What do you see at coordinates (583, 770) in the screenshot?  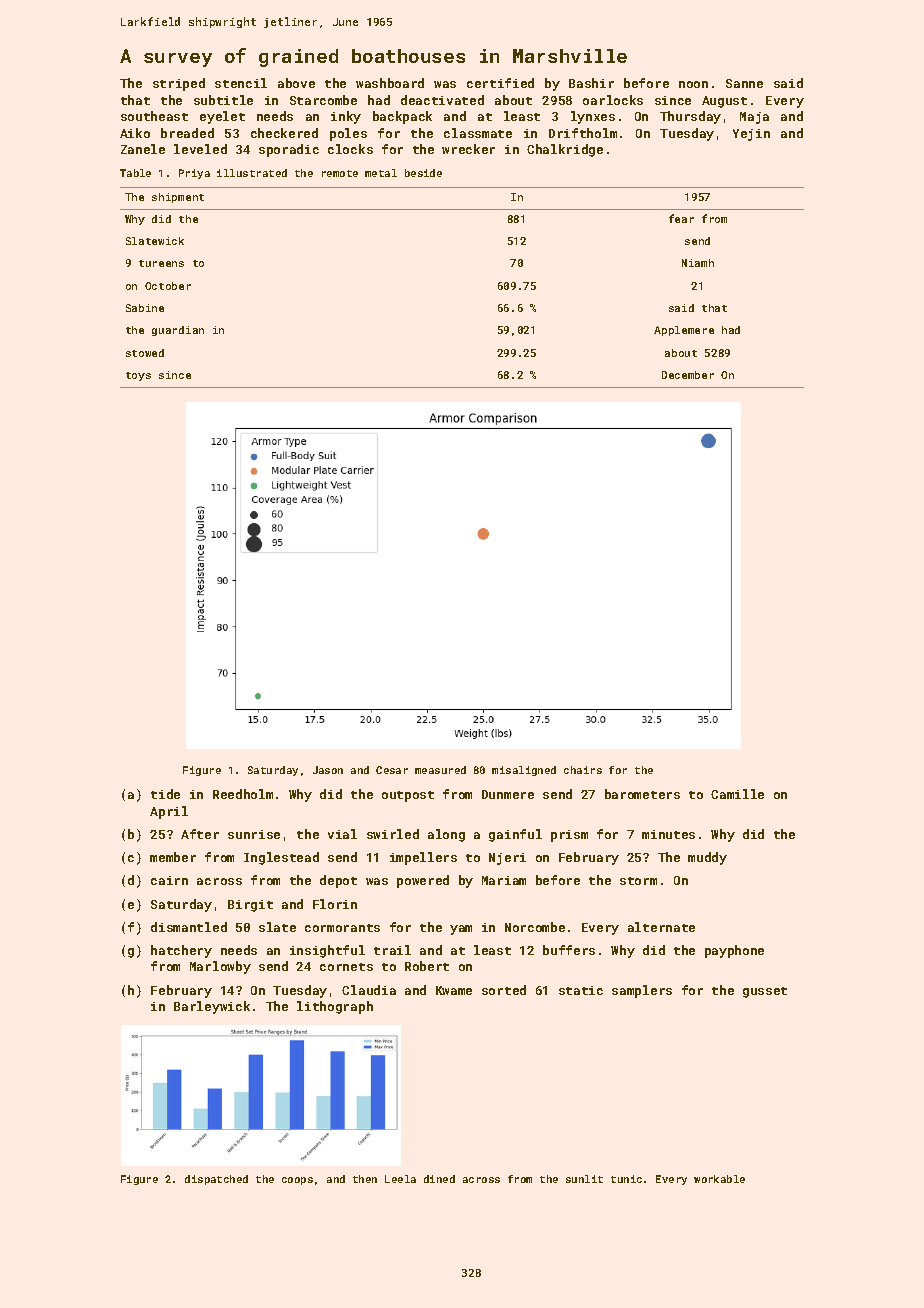 I see `chairs` at bounding box center [583, 770].
